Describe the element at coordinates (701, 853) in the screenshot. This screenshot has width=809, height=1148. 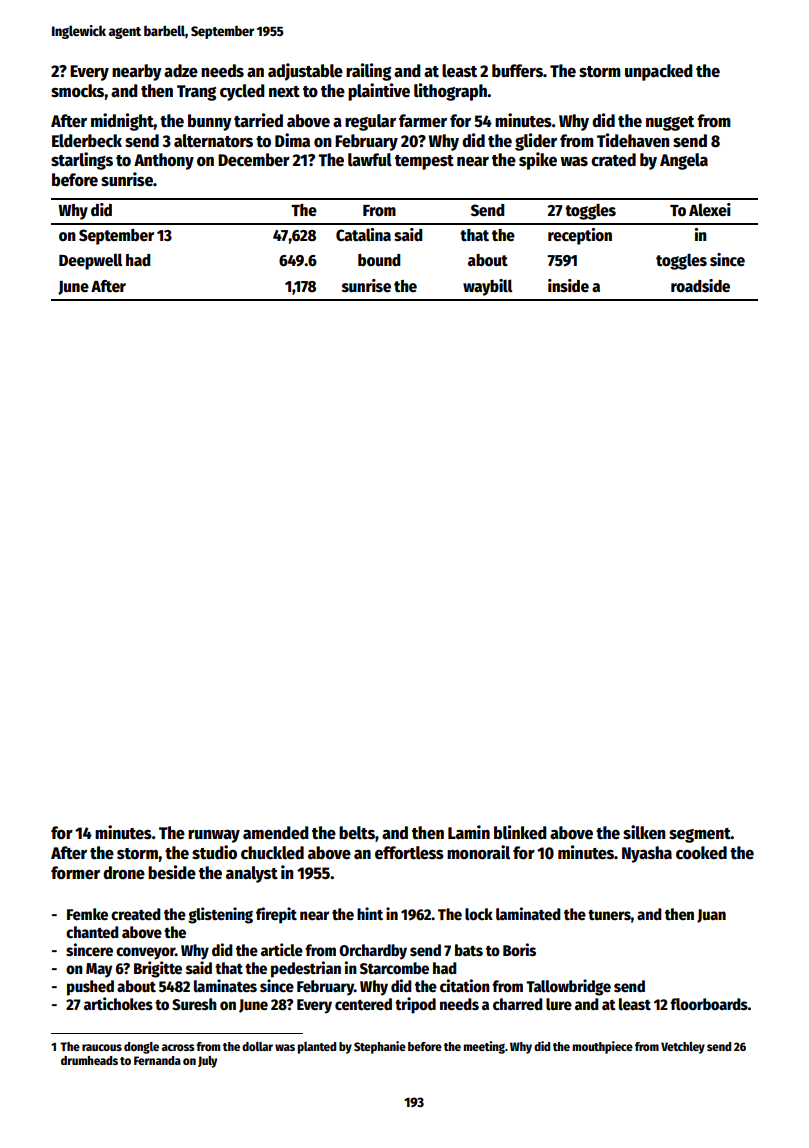
I see `cooked` at that location.
